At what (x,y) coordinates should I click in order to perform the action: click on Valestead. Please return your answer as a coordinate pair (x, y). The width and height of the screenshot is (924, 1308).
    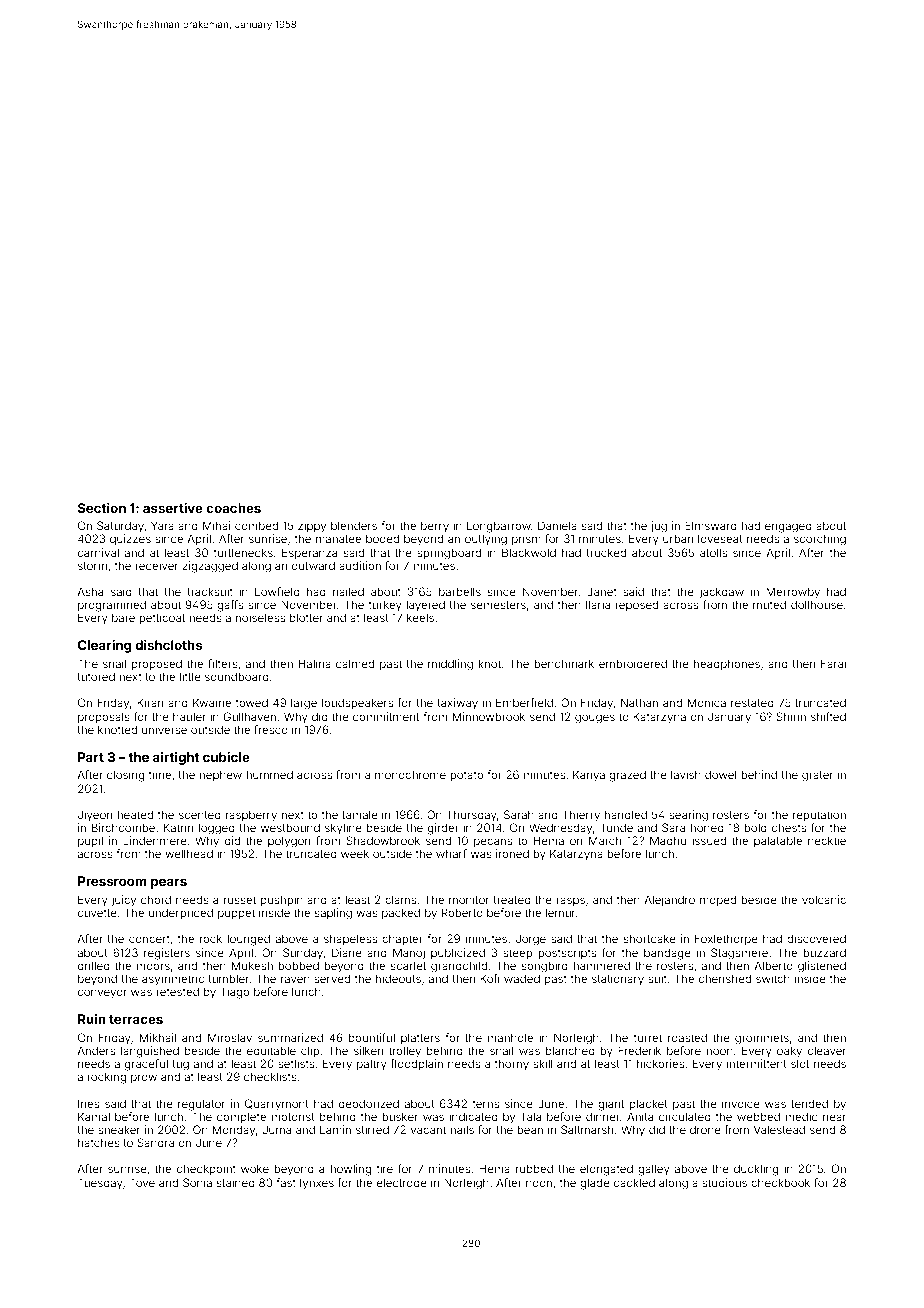
    Looking at the image, I should click on (779, 1129).
